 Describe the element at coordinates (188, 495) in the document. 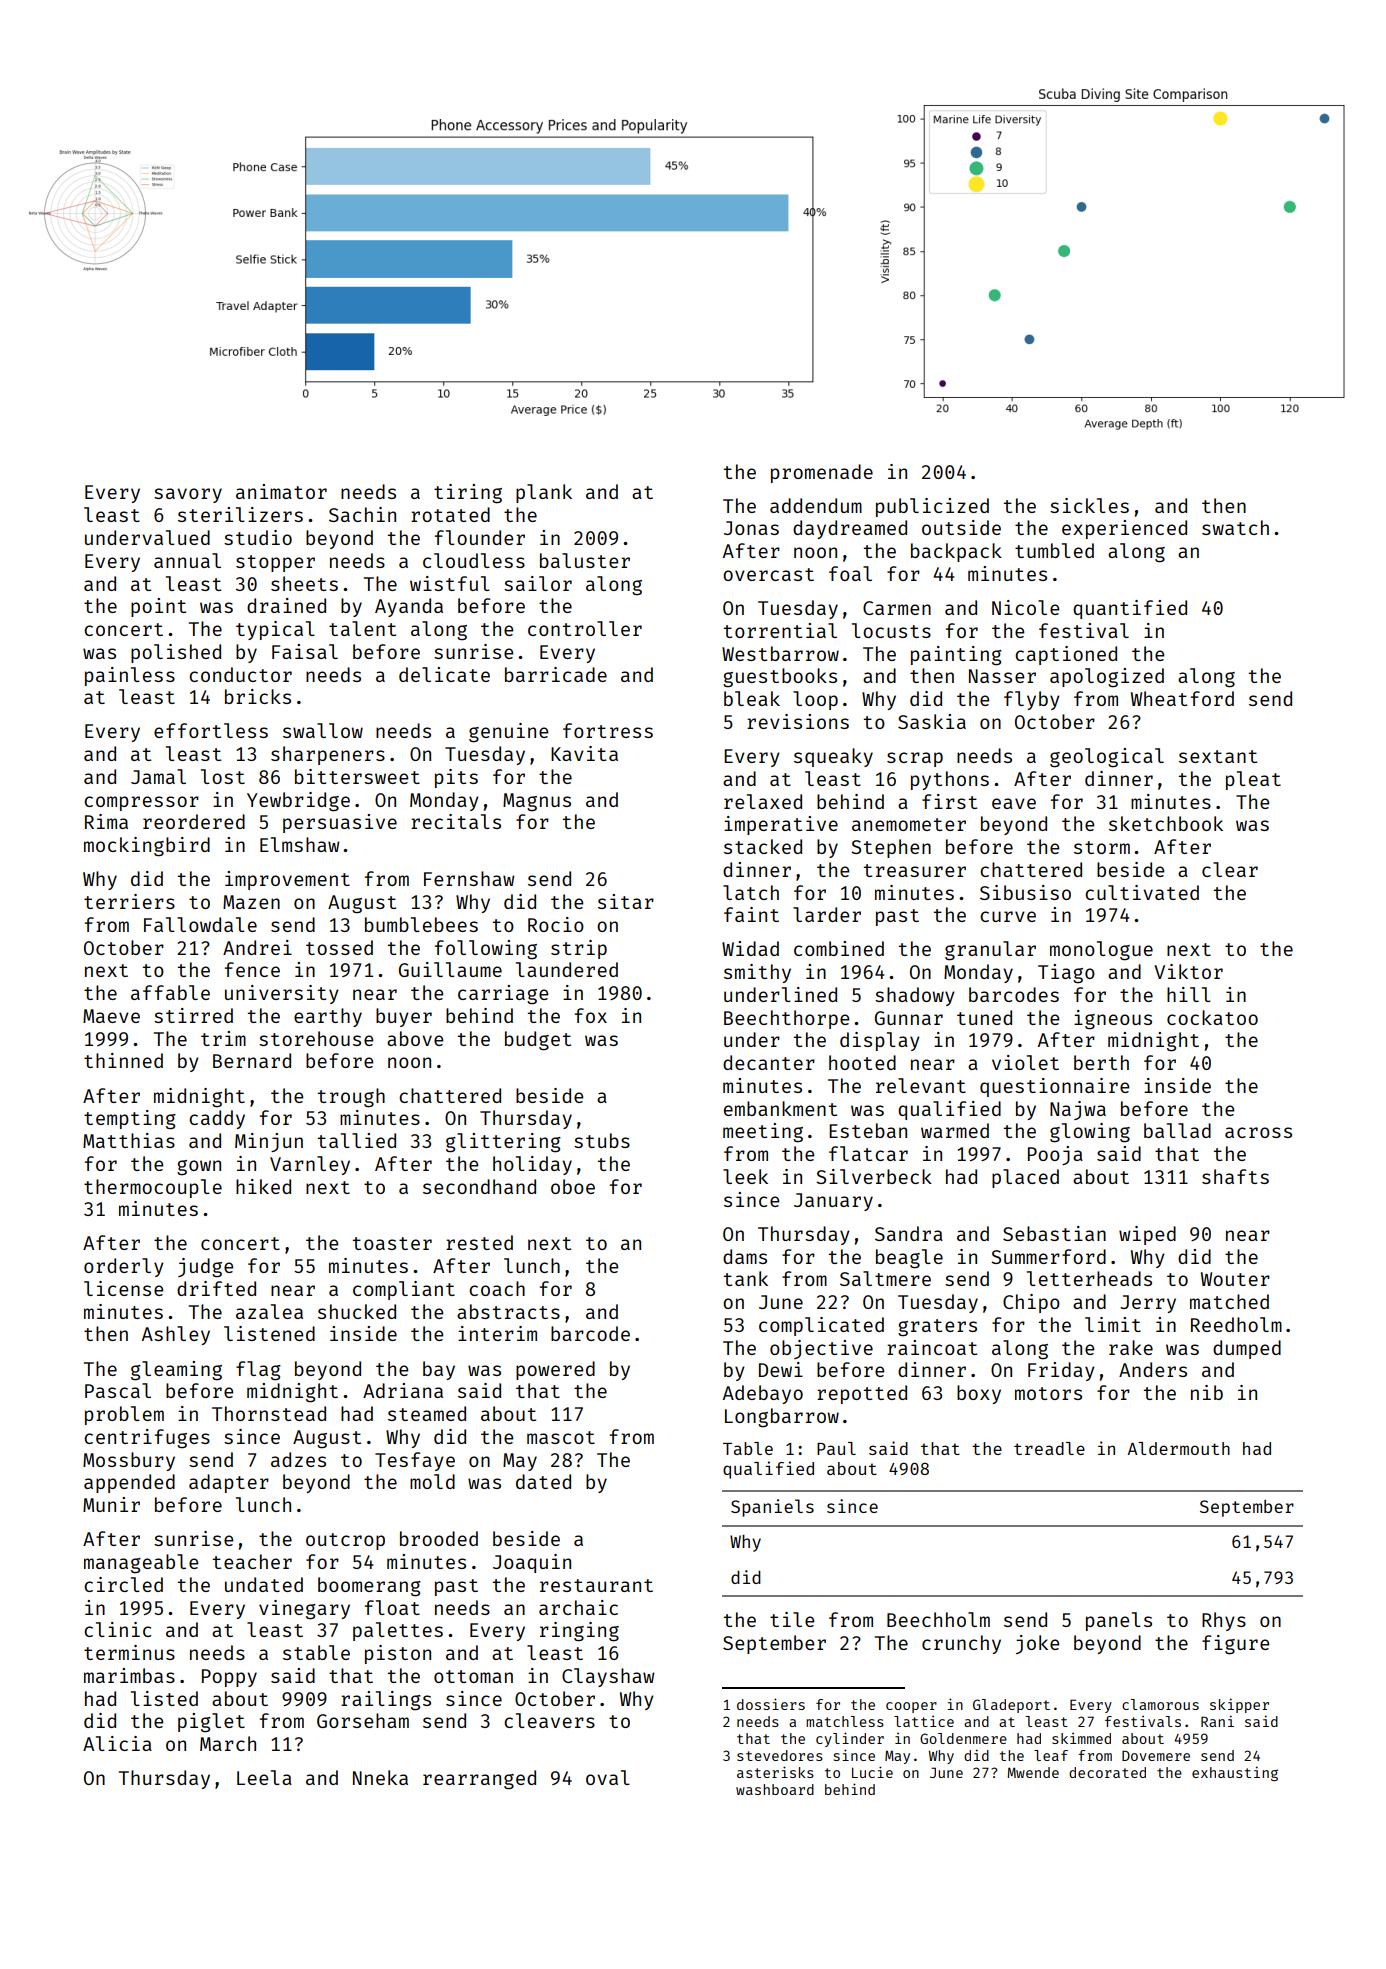

I see `savory` at that location.
